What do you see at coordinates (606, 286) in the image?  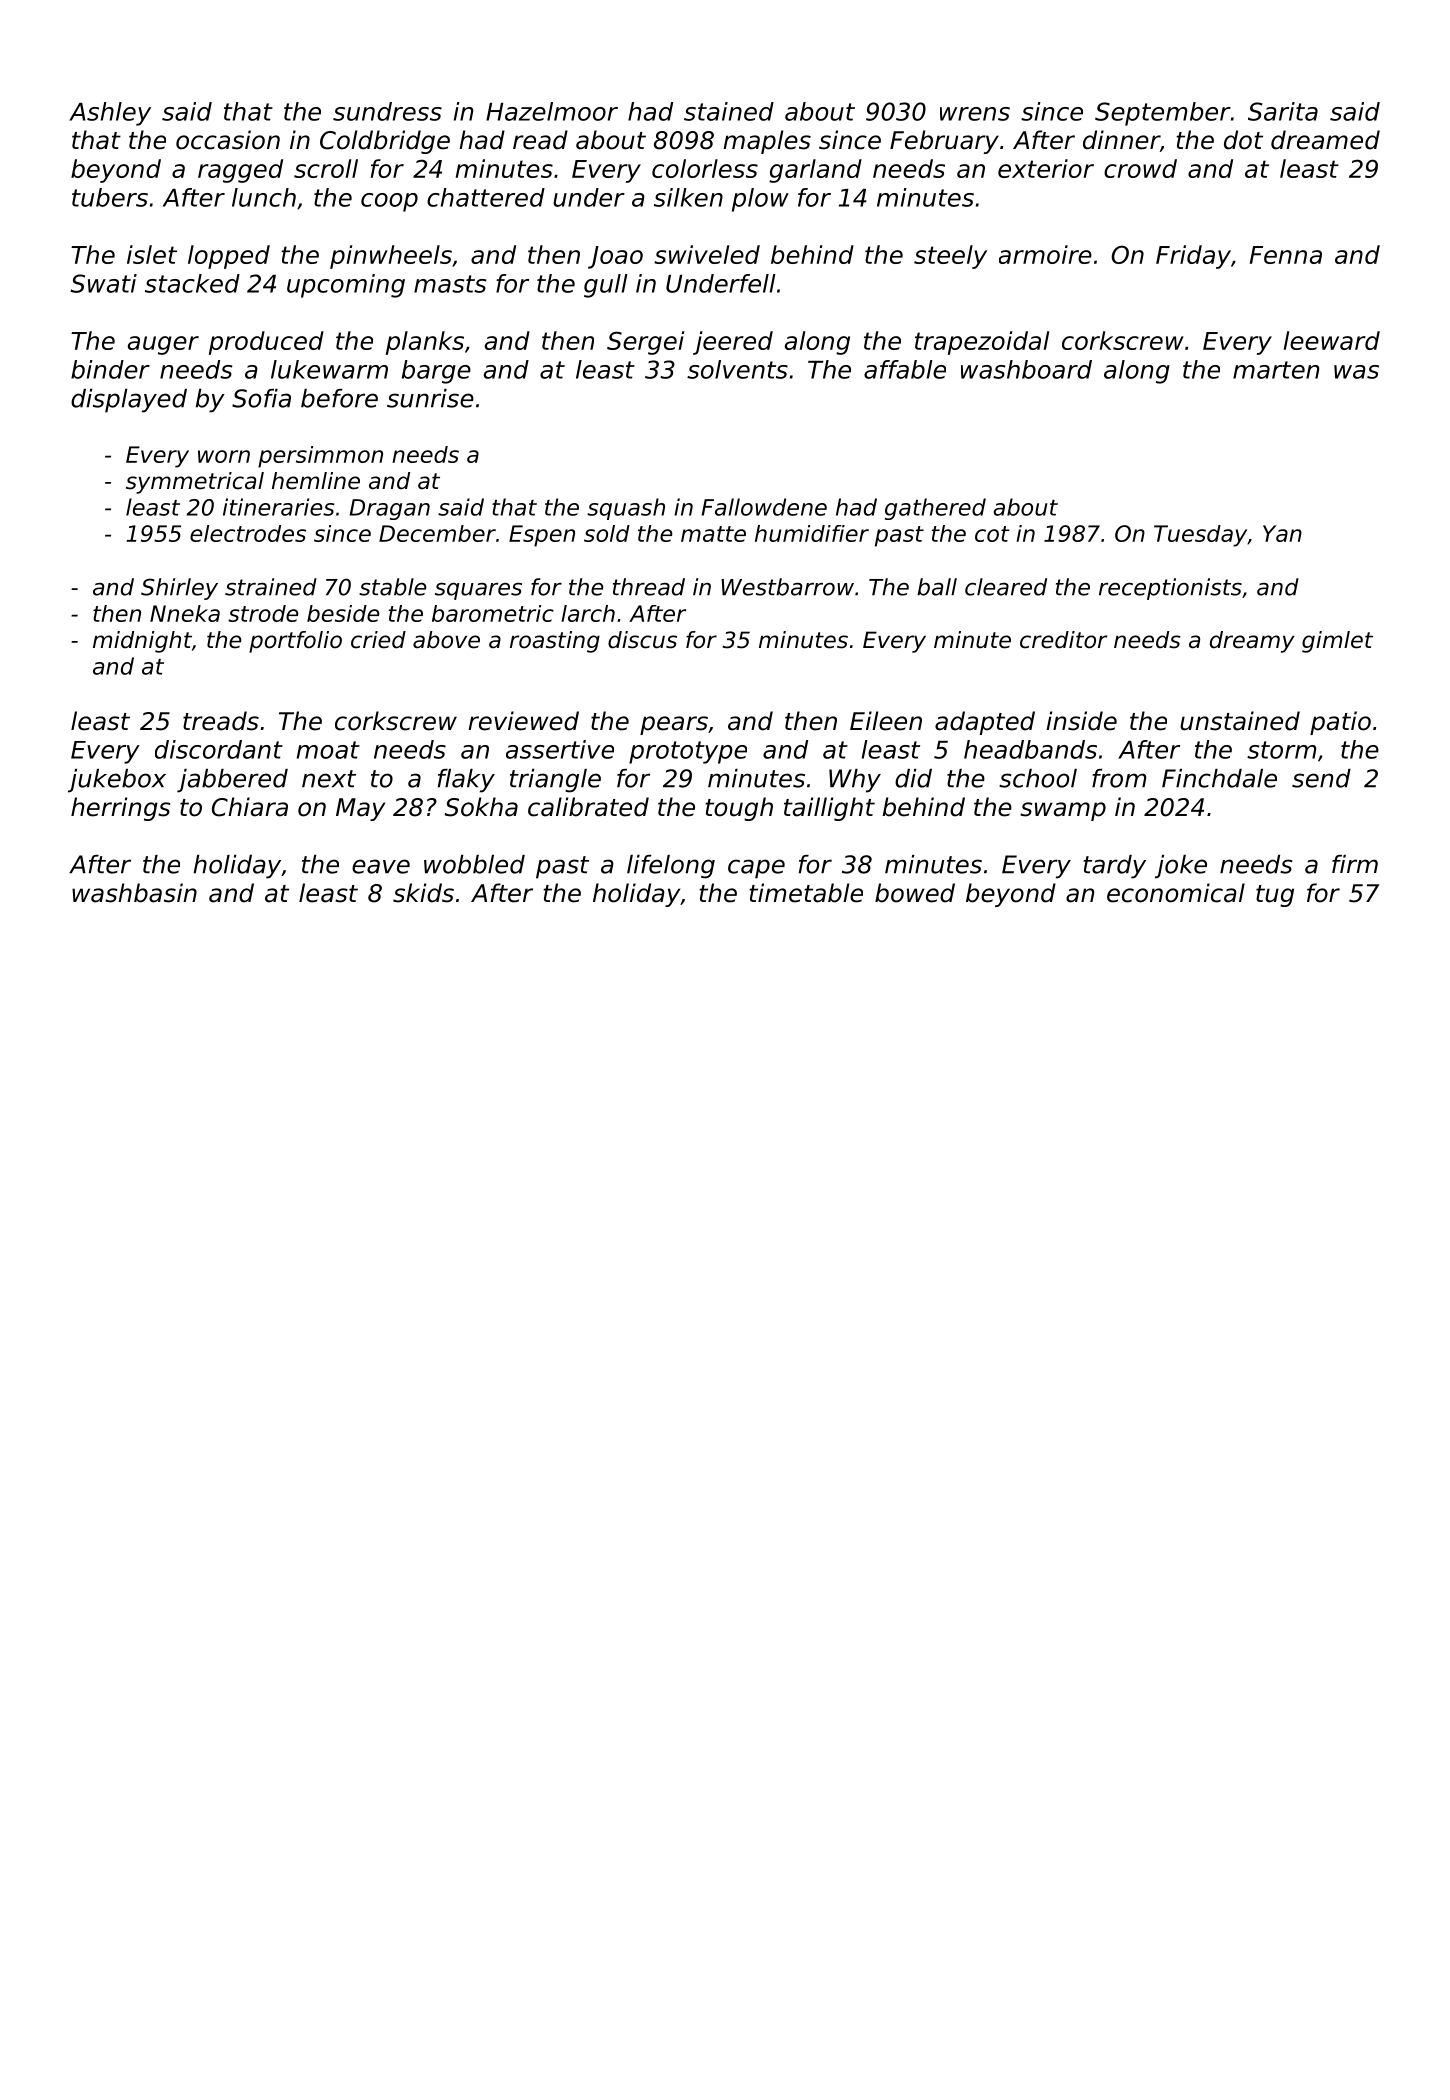 I see `gull` at bounding box center [606, 286].
